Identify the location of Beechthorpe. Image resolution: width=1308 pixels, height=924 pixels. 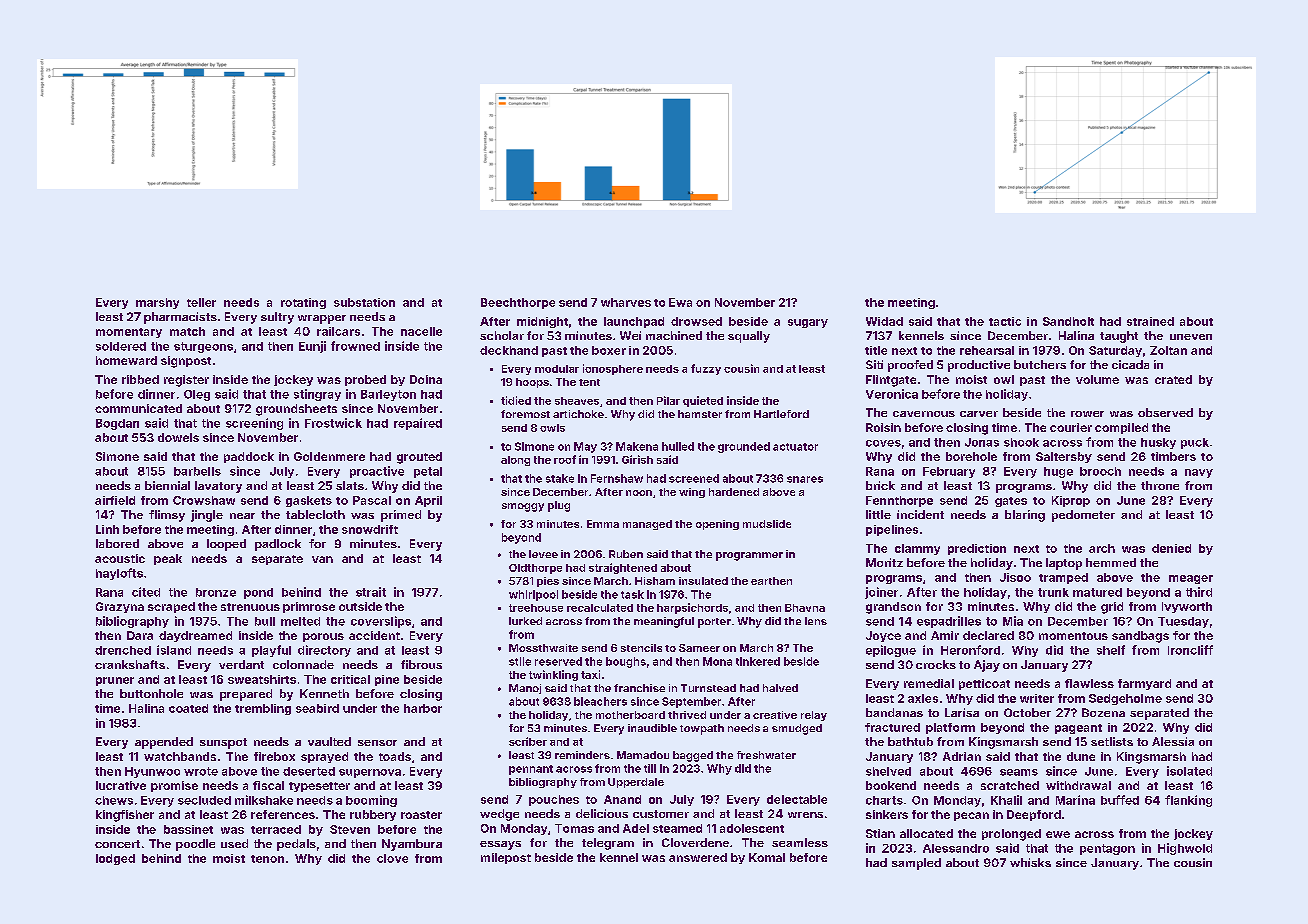
(518, 303).
